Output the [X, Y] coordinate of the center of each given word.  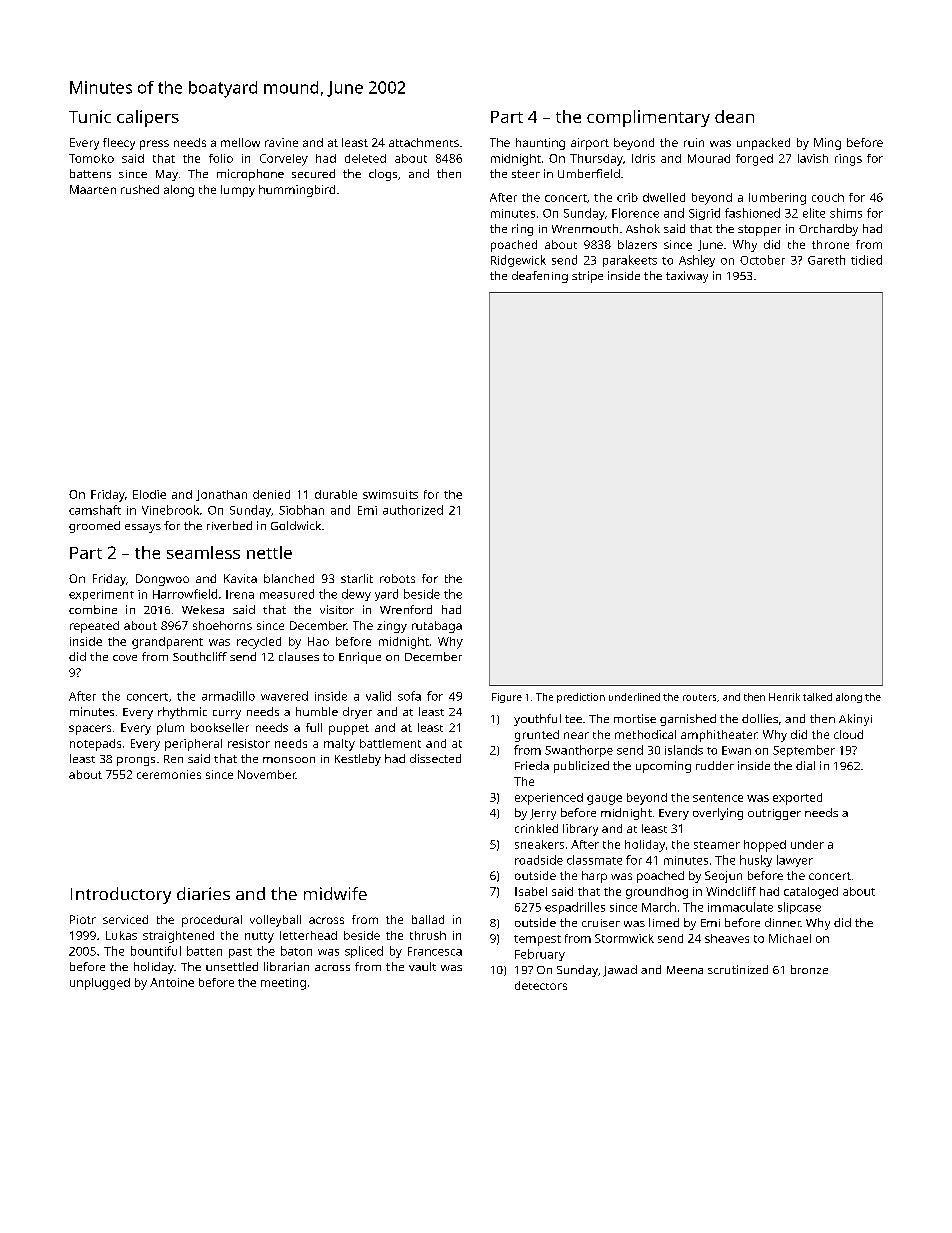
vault [422, 966]
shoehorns [222, 625]
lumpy [238, 191]
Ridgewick [518, 261]
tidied [866, 260]
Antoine [172, 982]
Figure [507, 698]
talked [817, 697]
